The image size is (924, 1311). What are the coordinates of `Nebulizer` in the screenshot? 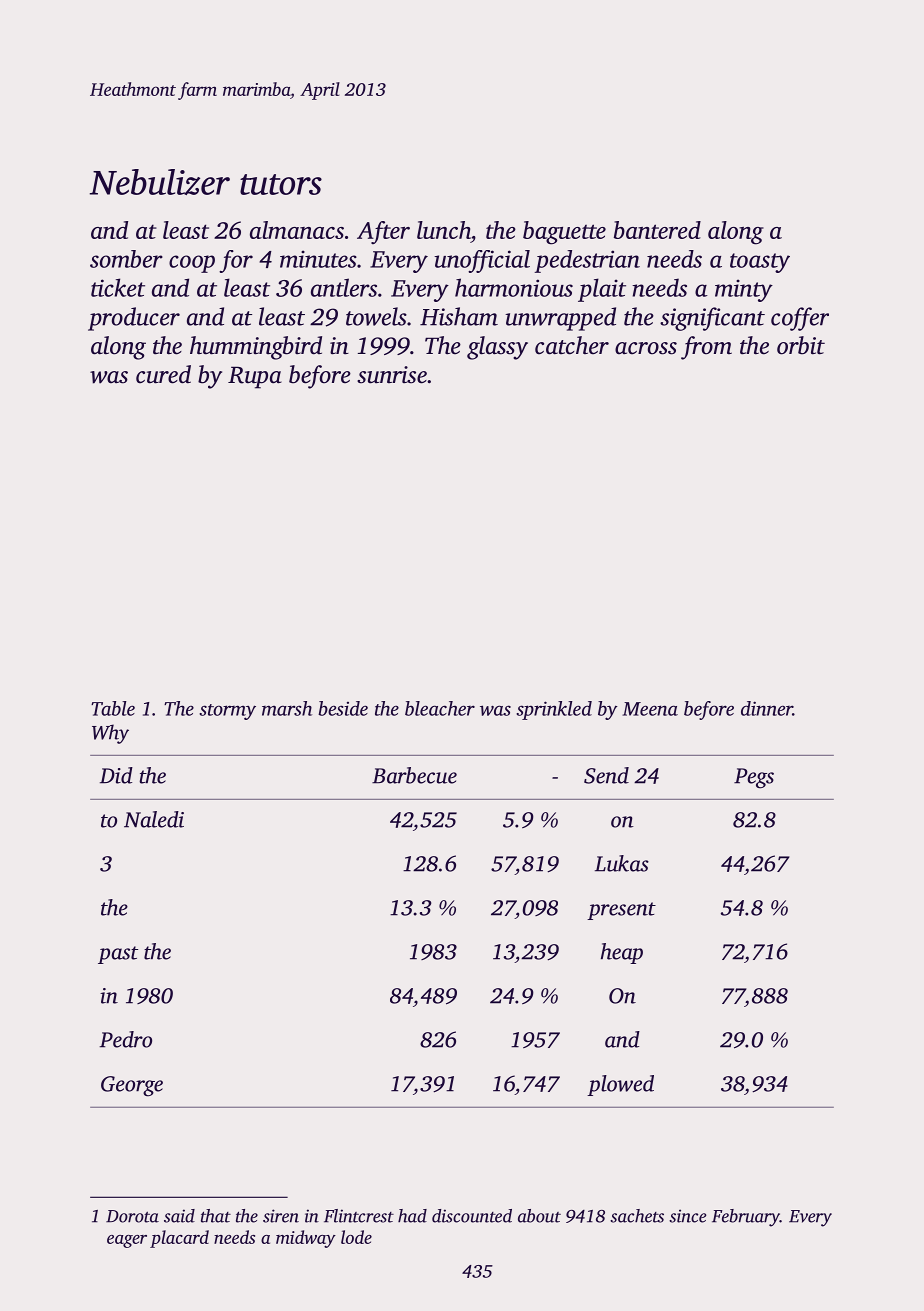 It's located at (160, 182).
